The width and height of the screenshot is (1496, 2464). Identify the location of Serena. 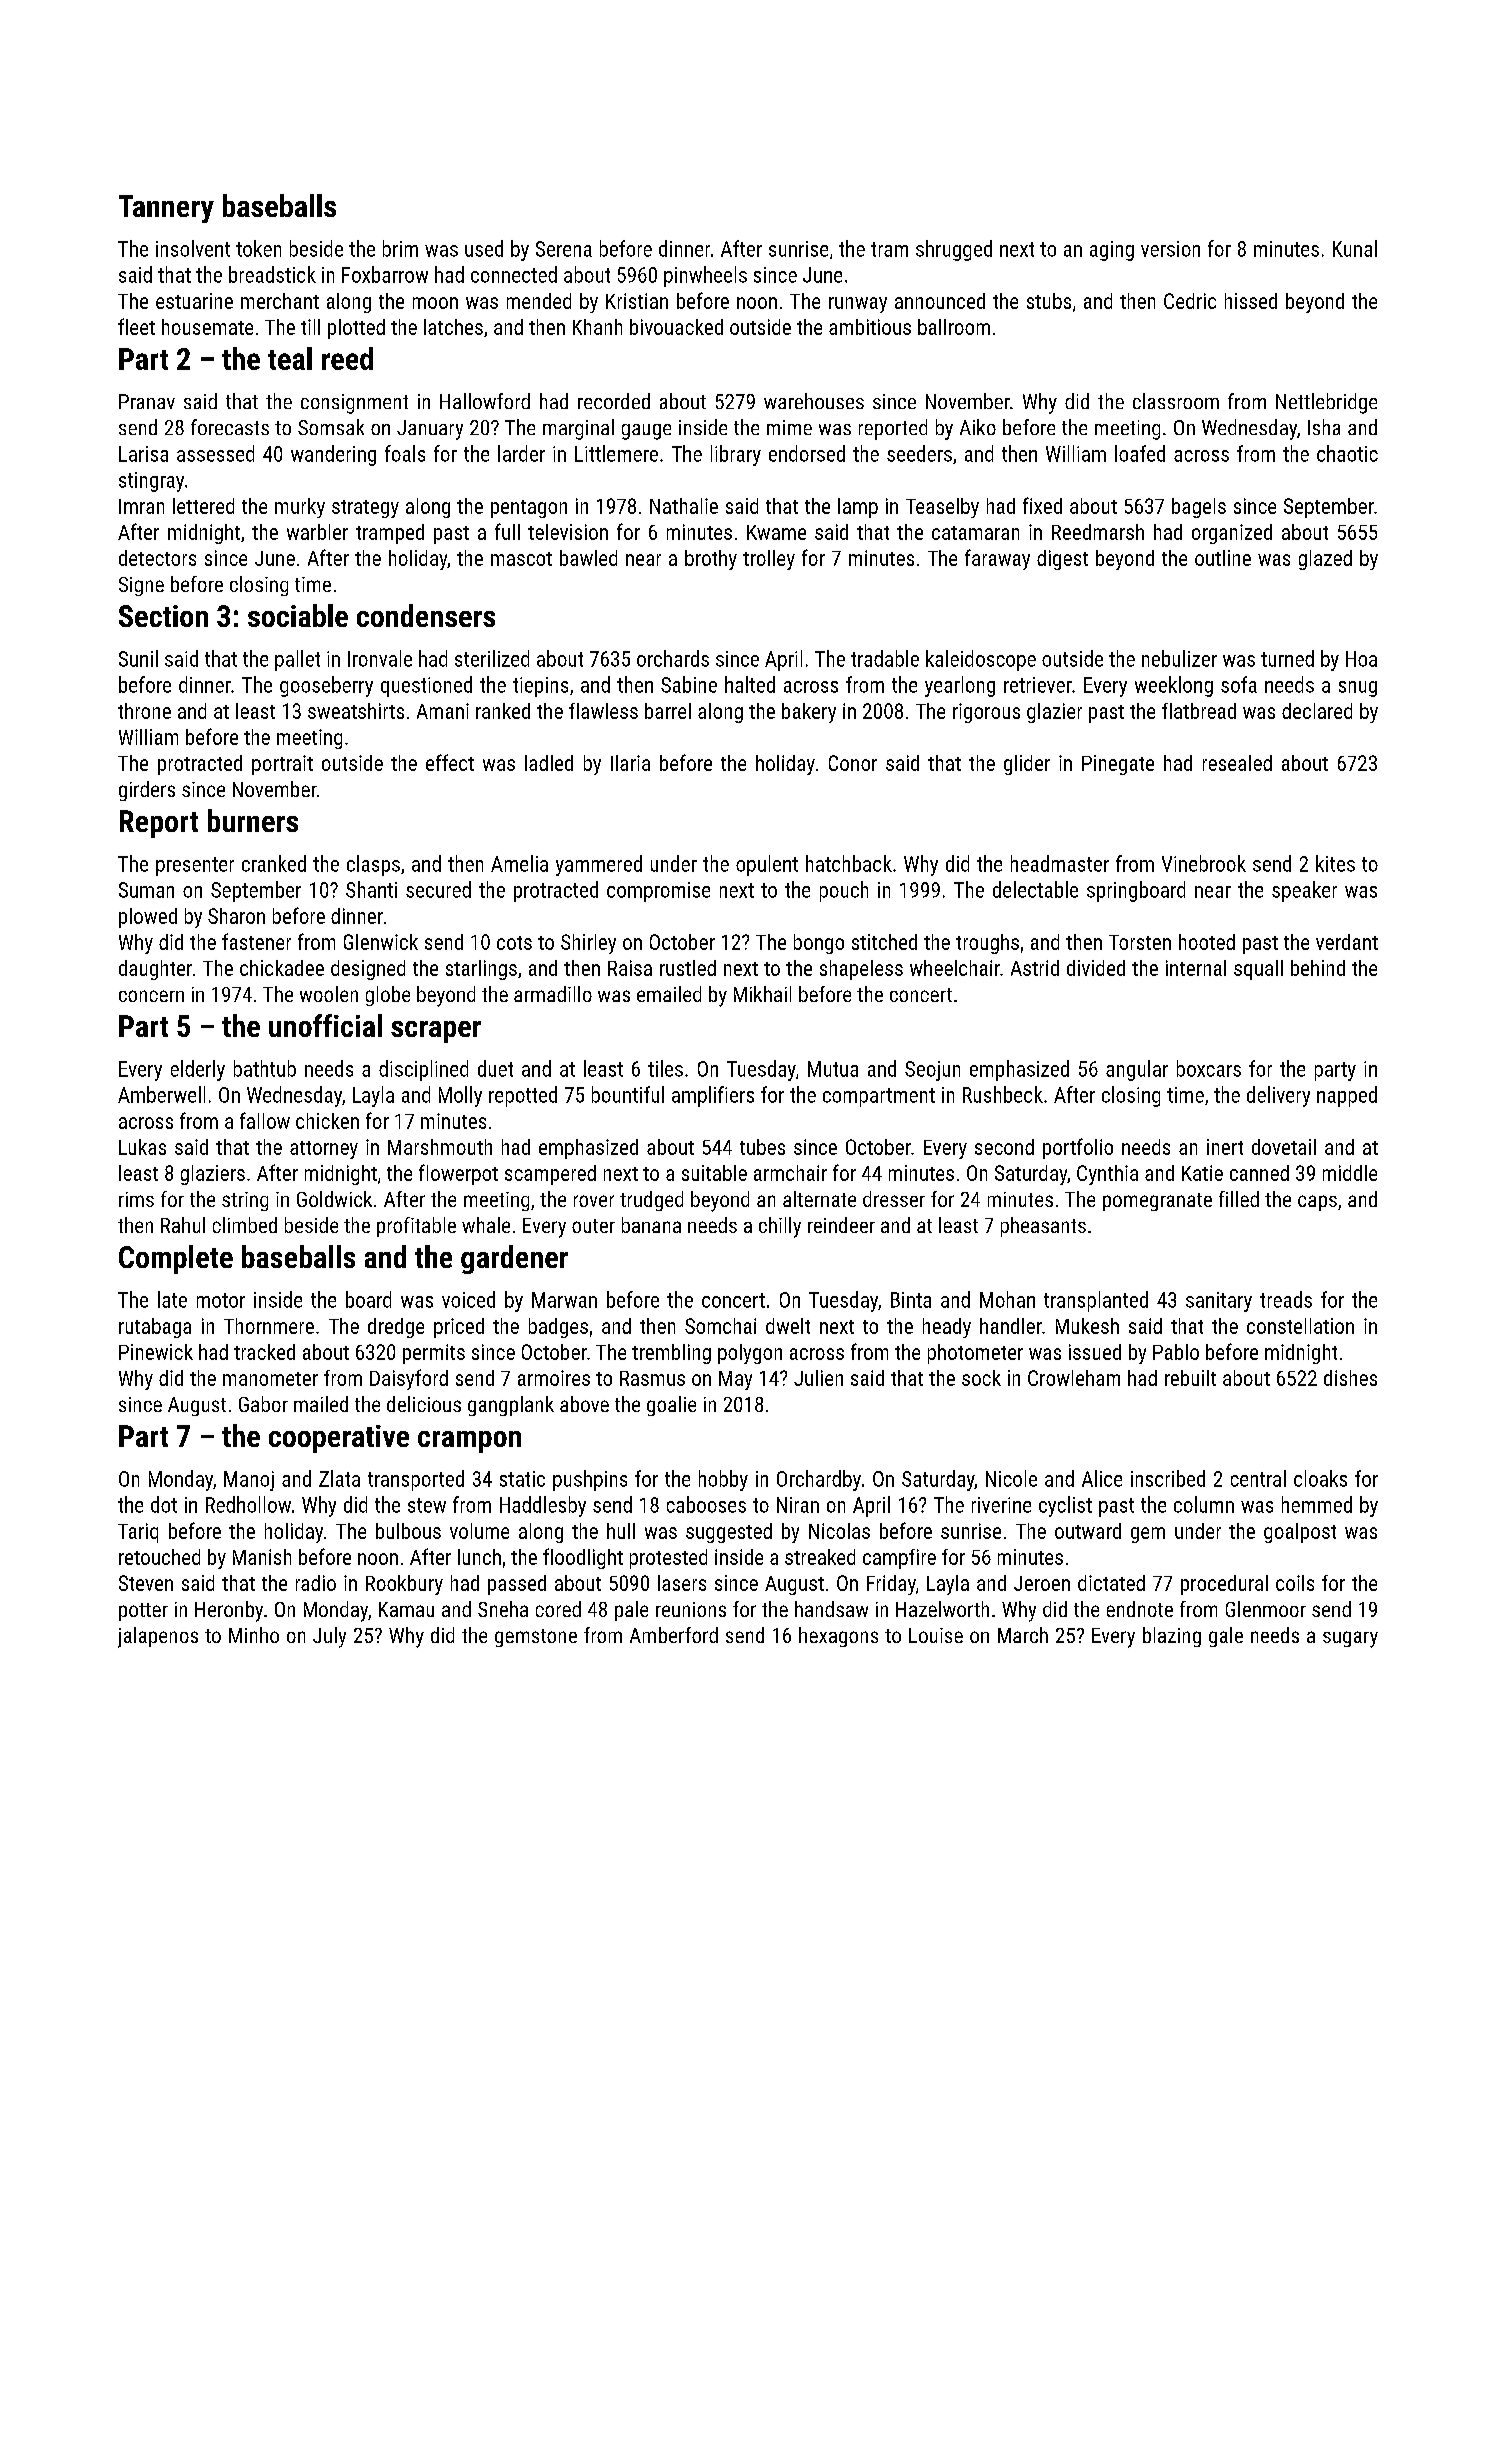
(564, 249).
